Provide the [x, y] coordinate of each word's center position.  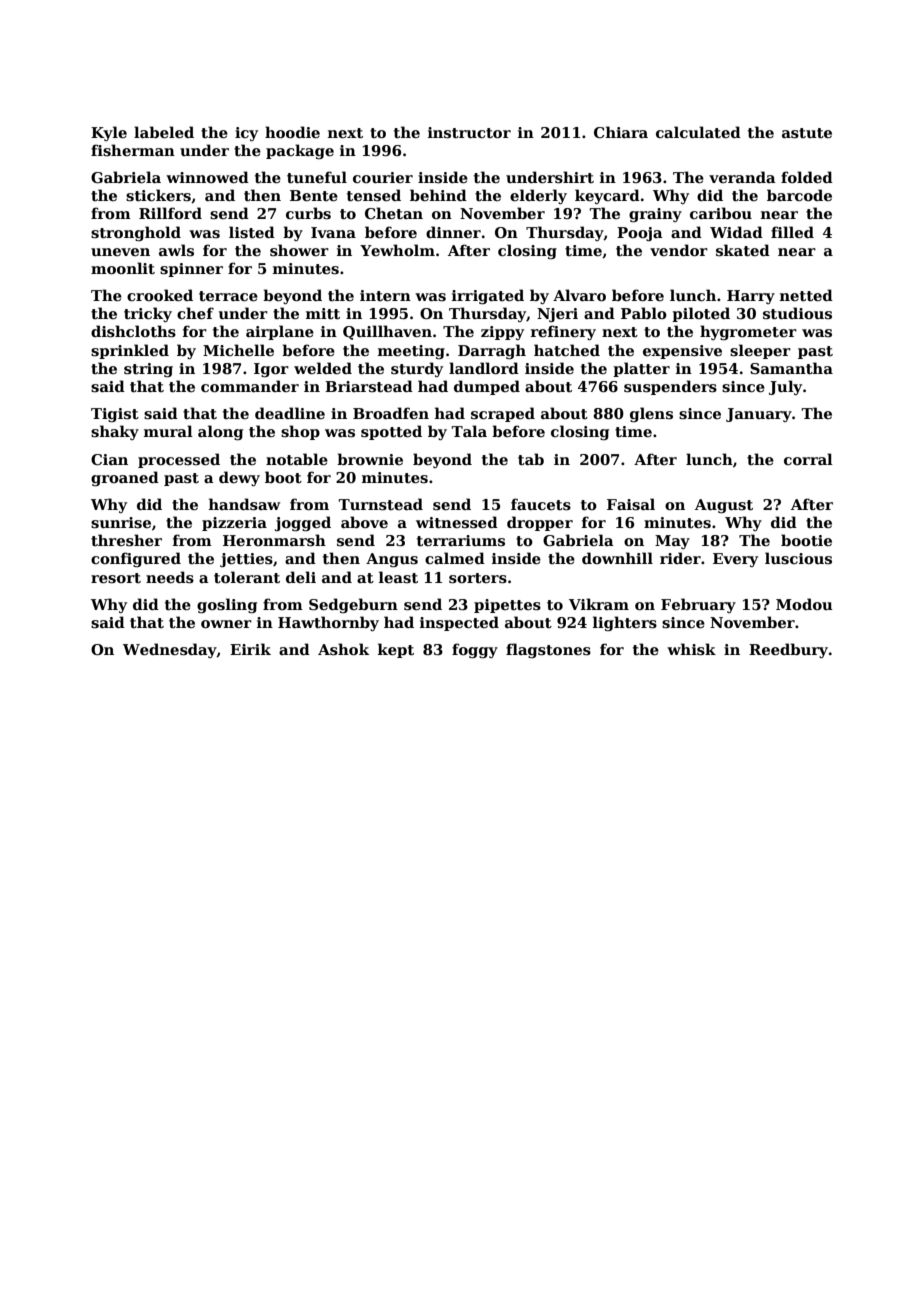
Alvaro [579, 295]
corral [808, 459]
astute [807, 133]
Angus [392, 560]
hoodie [292, 132]
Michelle [238, 350]
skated [743, 250]
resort [116, 578]
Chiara [621, 132]
